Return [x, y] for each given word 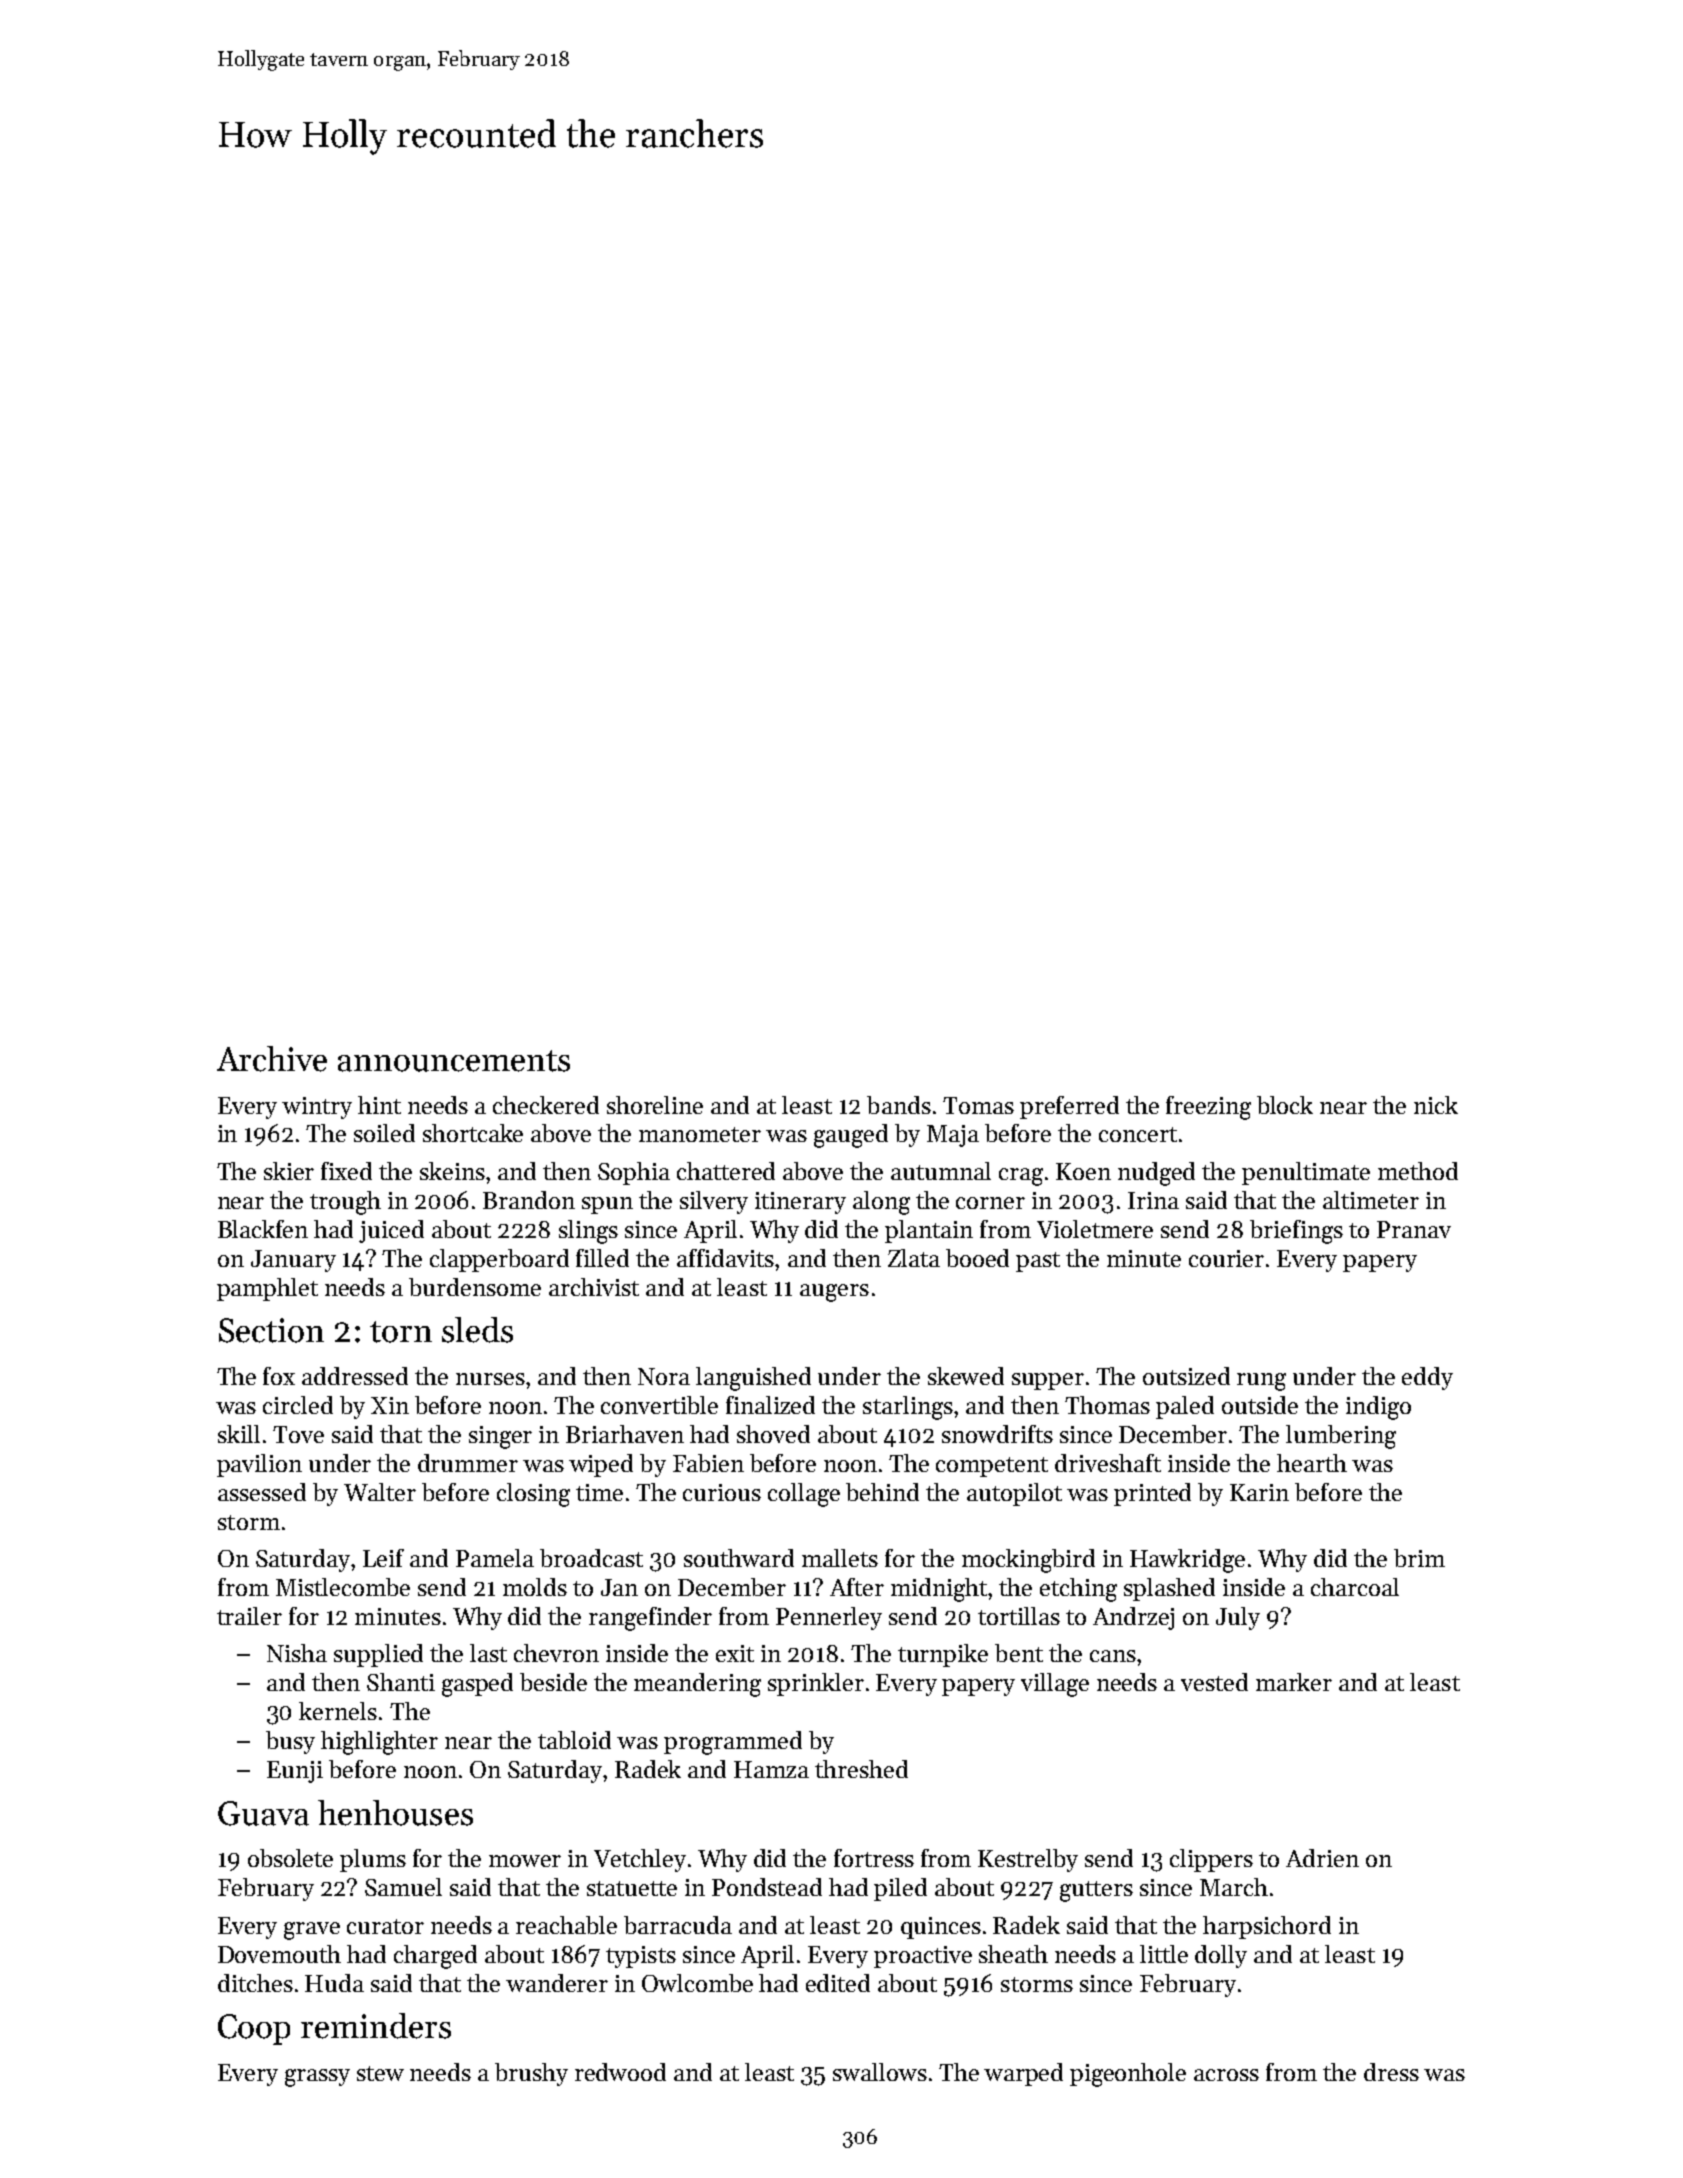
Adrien [1322, 1858]
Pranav [1414, 1229]
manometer [700, 1134]
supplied [378, 1655]
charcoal [1355, 1587]
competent [992, 1467]
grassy [317, 2078]
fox [279, 1376]
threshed [861, 1769]
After [857, 1587]
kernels [338, 1711]
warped [1023, 2074]
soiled [384, 1133]
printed [1152, 1494]
